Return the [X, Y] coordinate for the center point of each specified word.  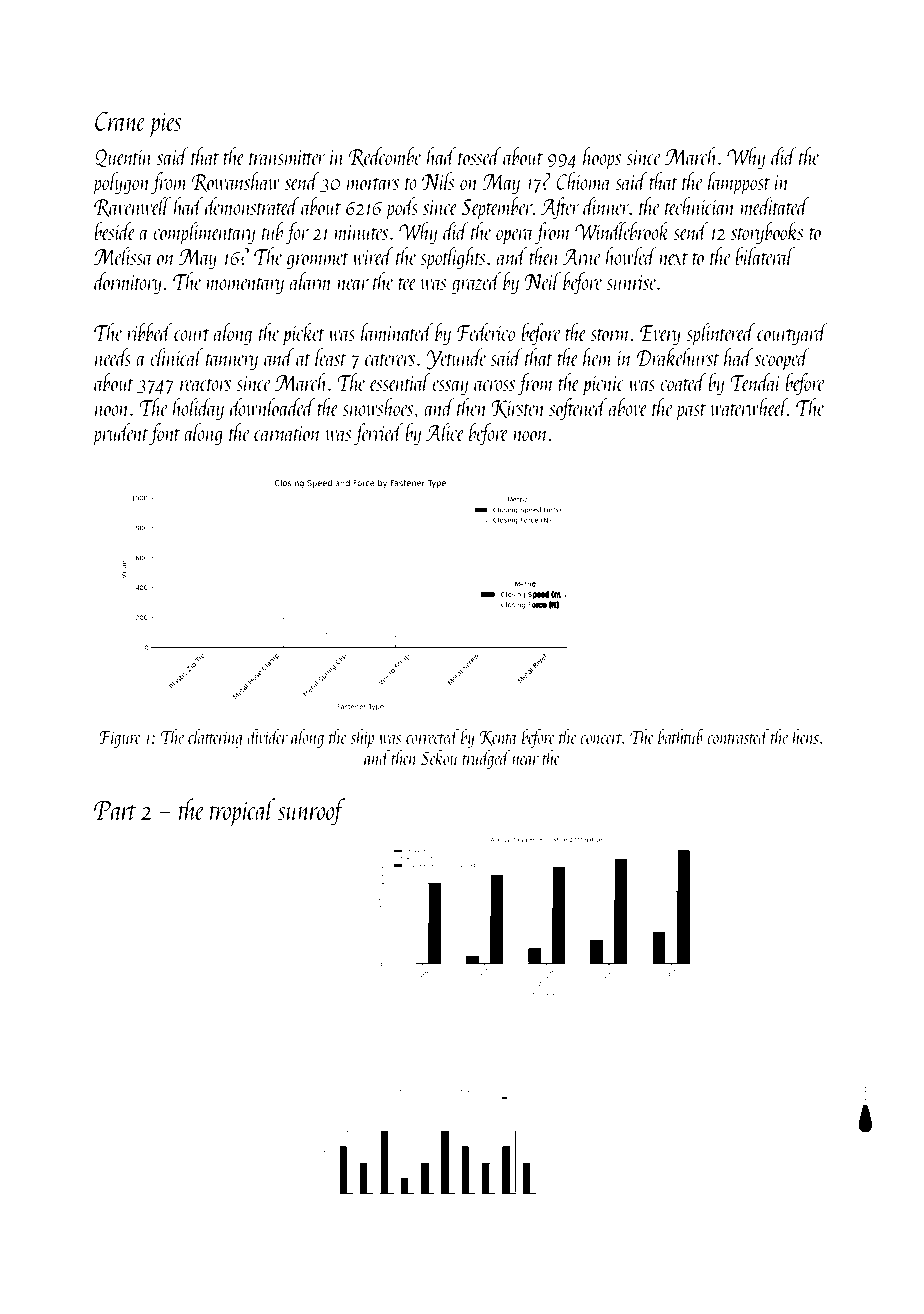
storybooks [767, 233]
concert [601, 739]
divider [267, 736]
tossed [480, 156]
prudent [121, 434]
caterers [390, 360]
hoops [602, 158]
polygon [122, 183]
